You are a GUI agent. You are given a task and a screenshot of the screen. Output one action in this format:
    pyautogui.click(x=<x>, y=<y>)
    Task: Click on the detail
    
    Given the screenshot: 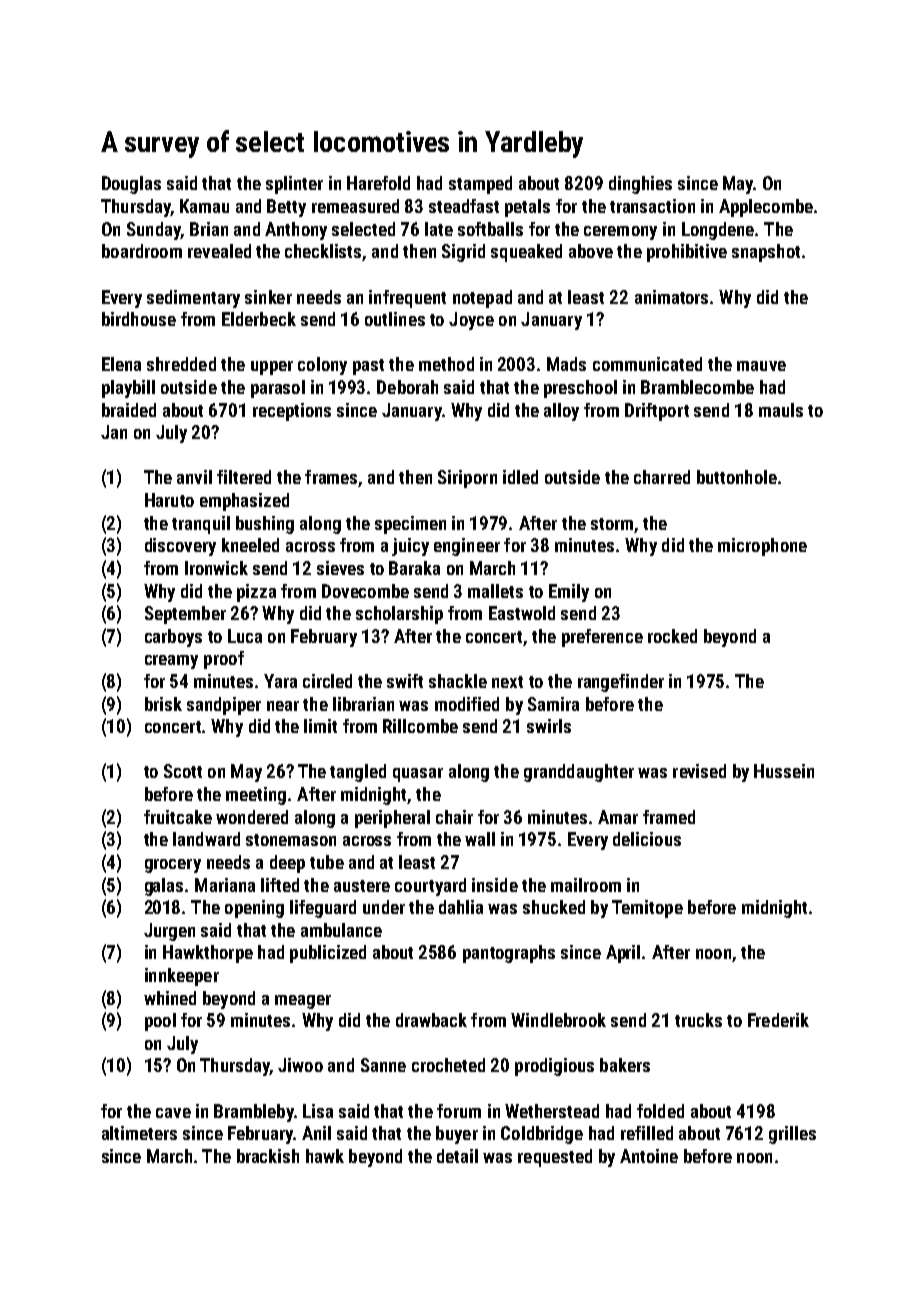 What is the action you would take?
    pyautogui.click(x=457, y=1156)
